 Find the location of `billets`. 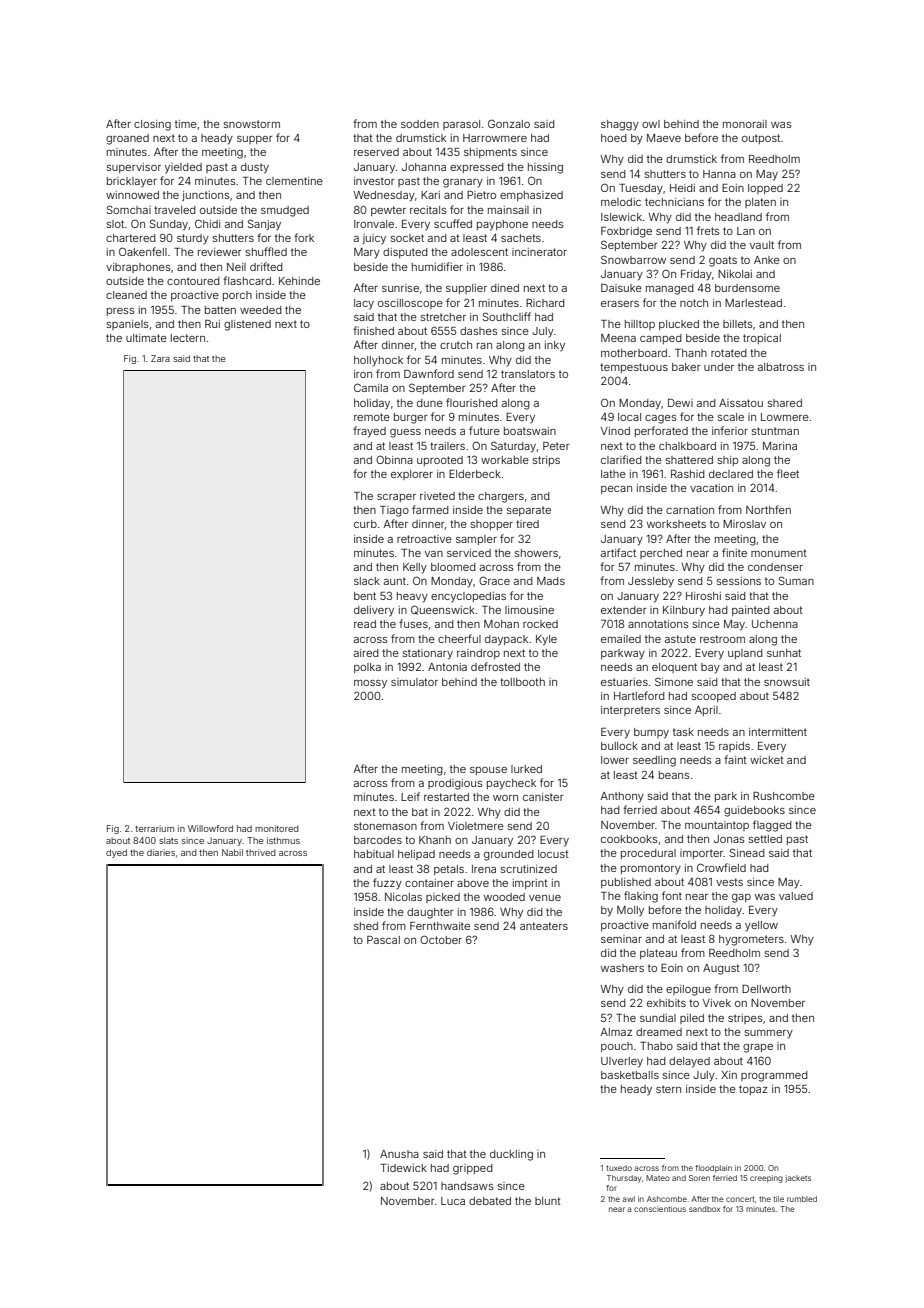

billets is located at coordinates (737, 324).
